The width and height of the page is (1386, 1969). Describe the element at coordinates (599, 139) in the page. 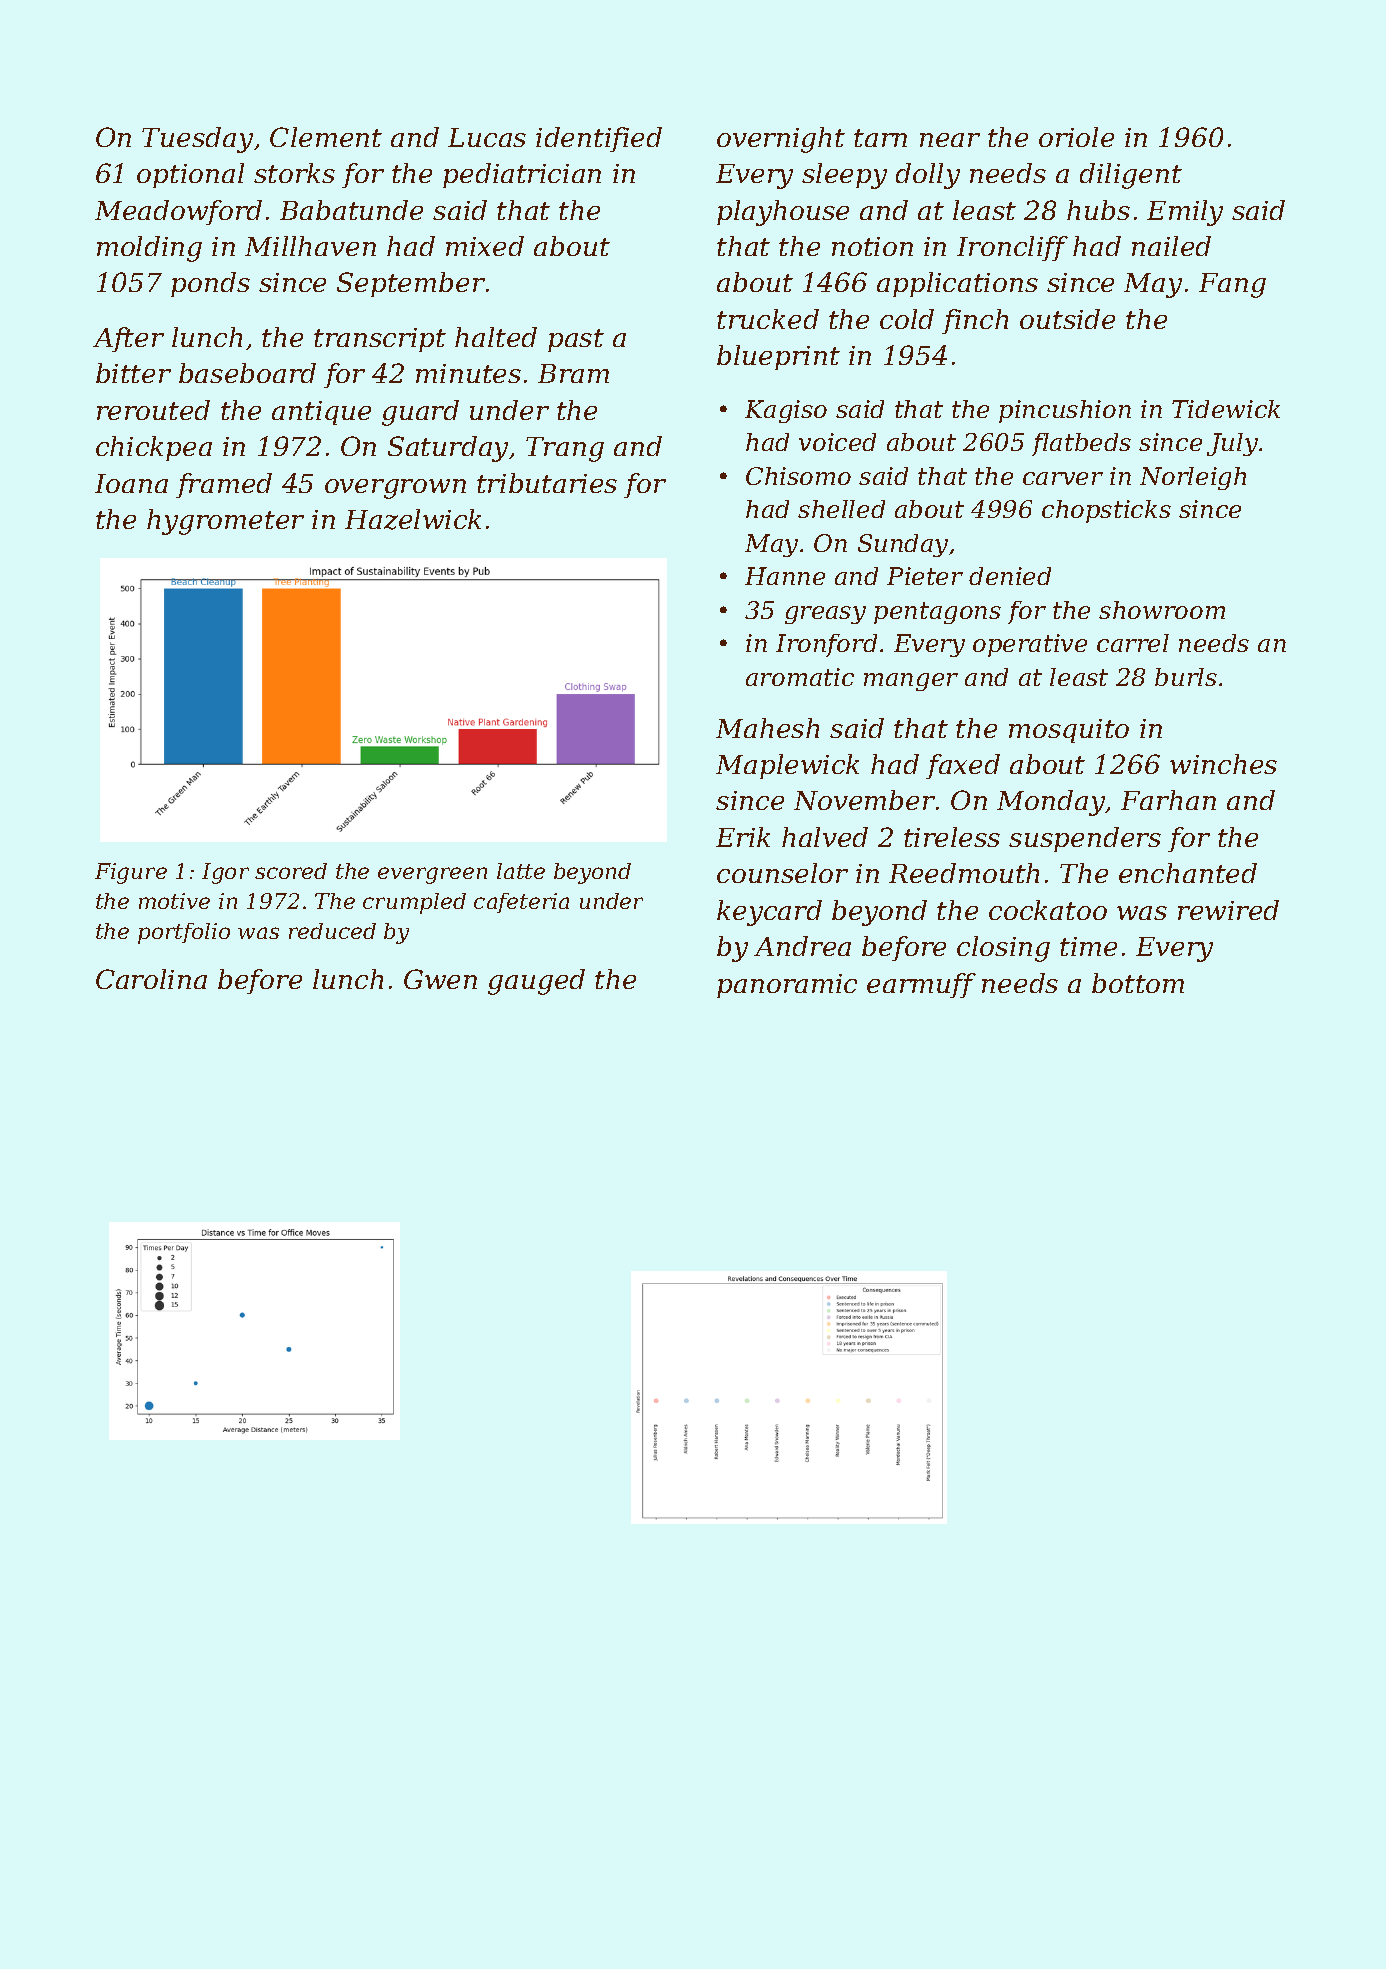

I see `identified` at that location.
